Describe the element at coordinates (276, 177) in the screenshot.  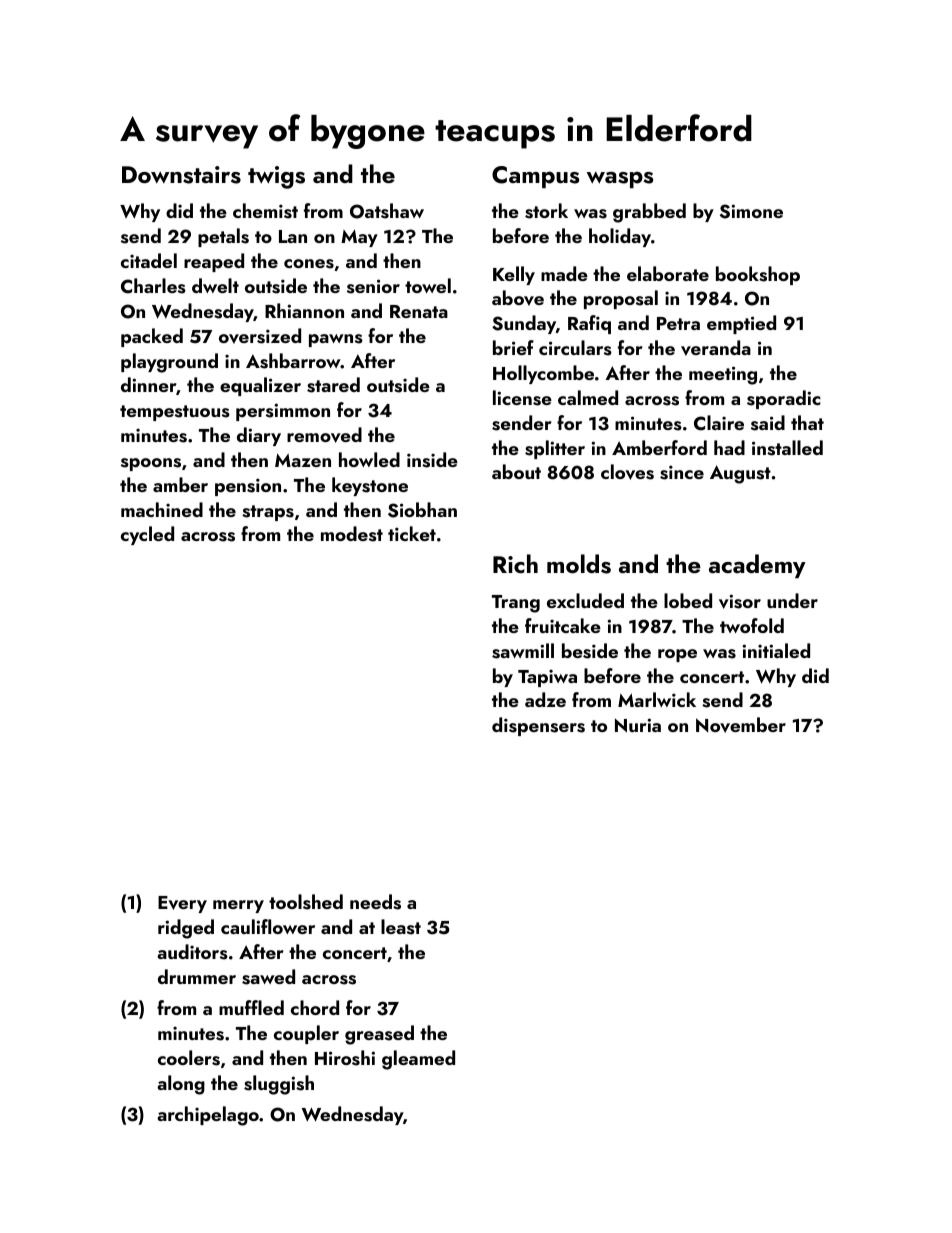
I see `twigs` at that location.
